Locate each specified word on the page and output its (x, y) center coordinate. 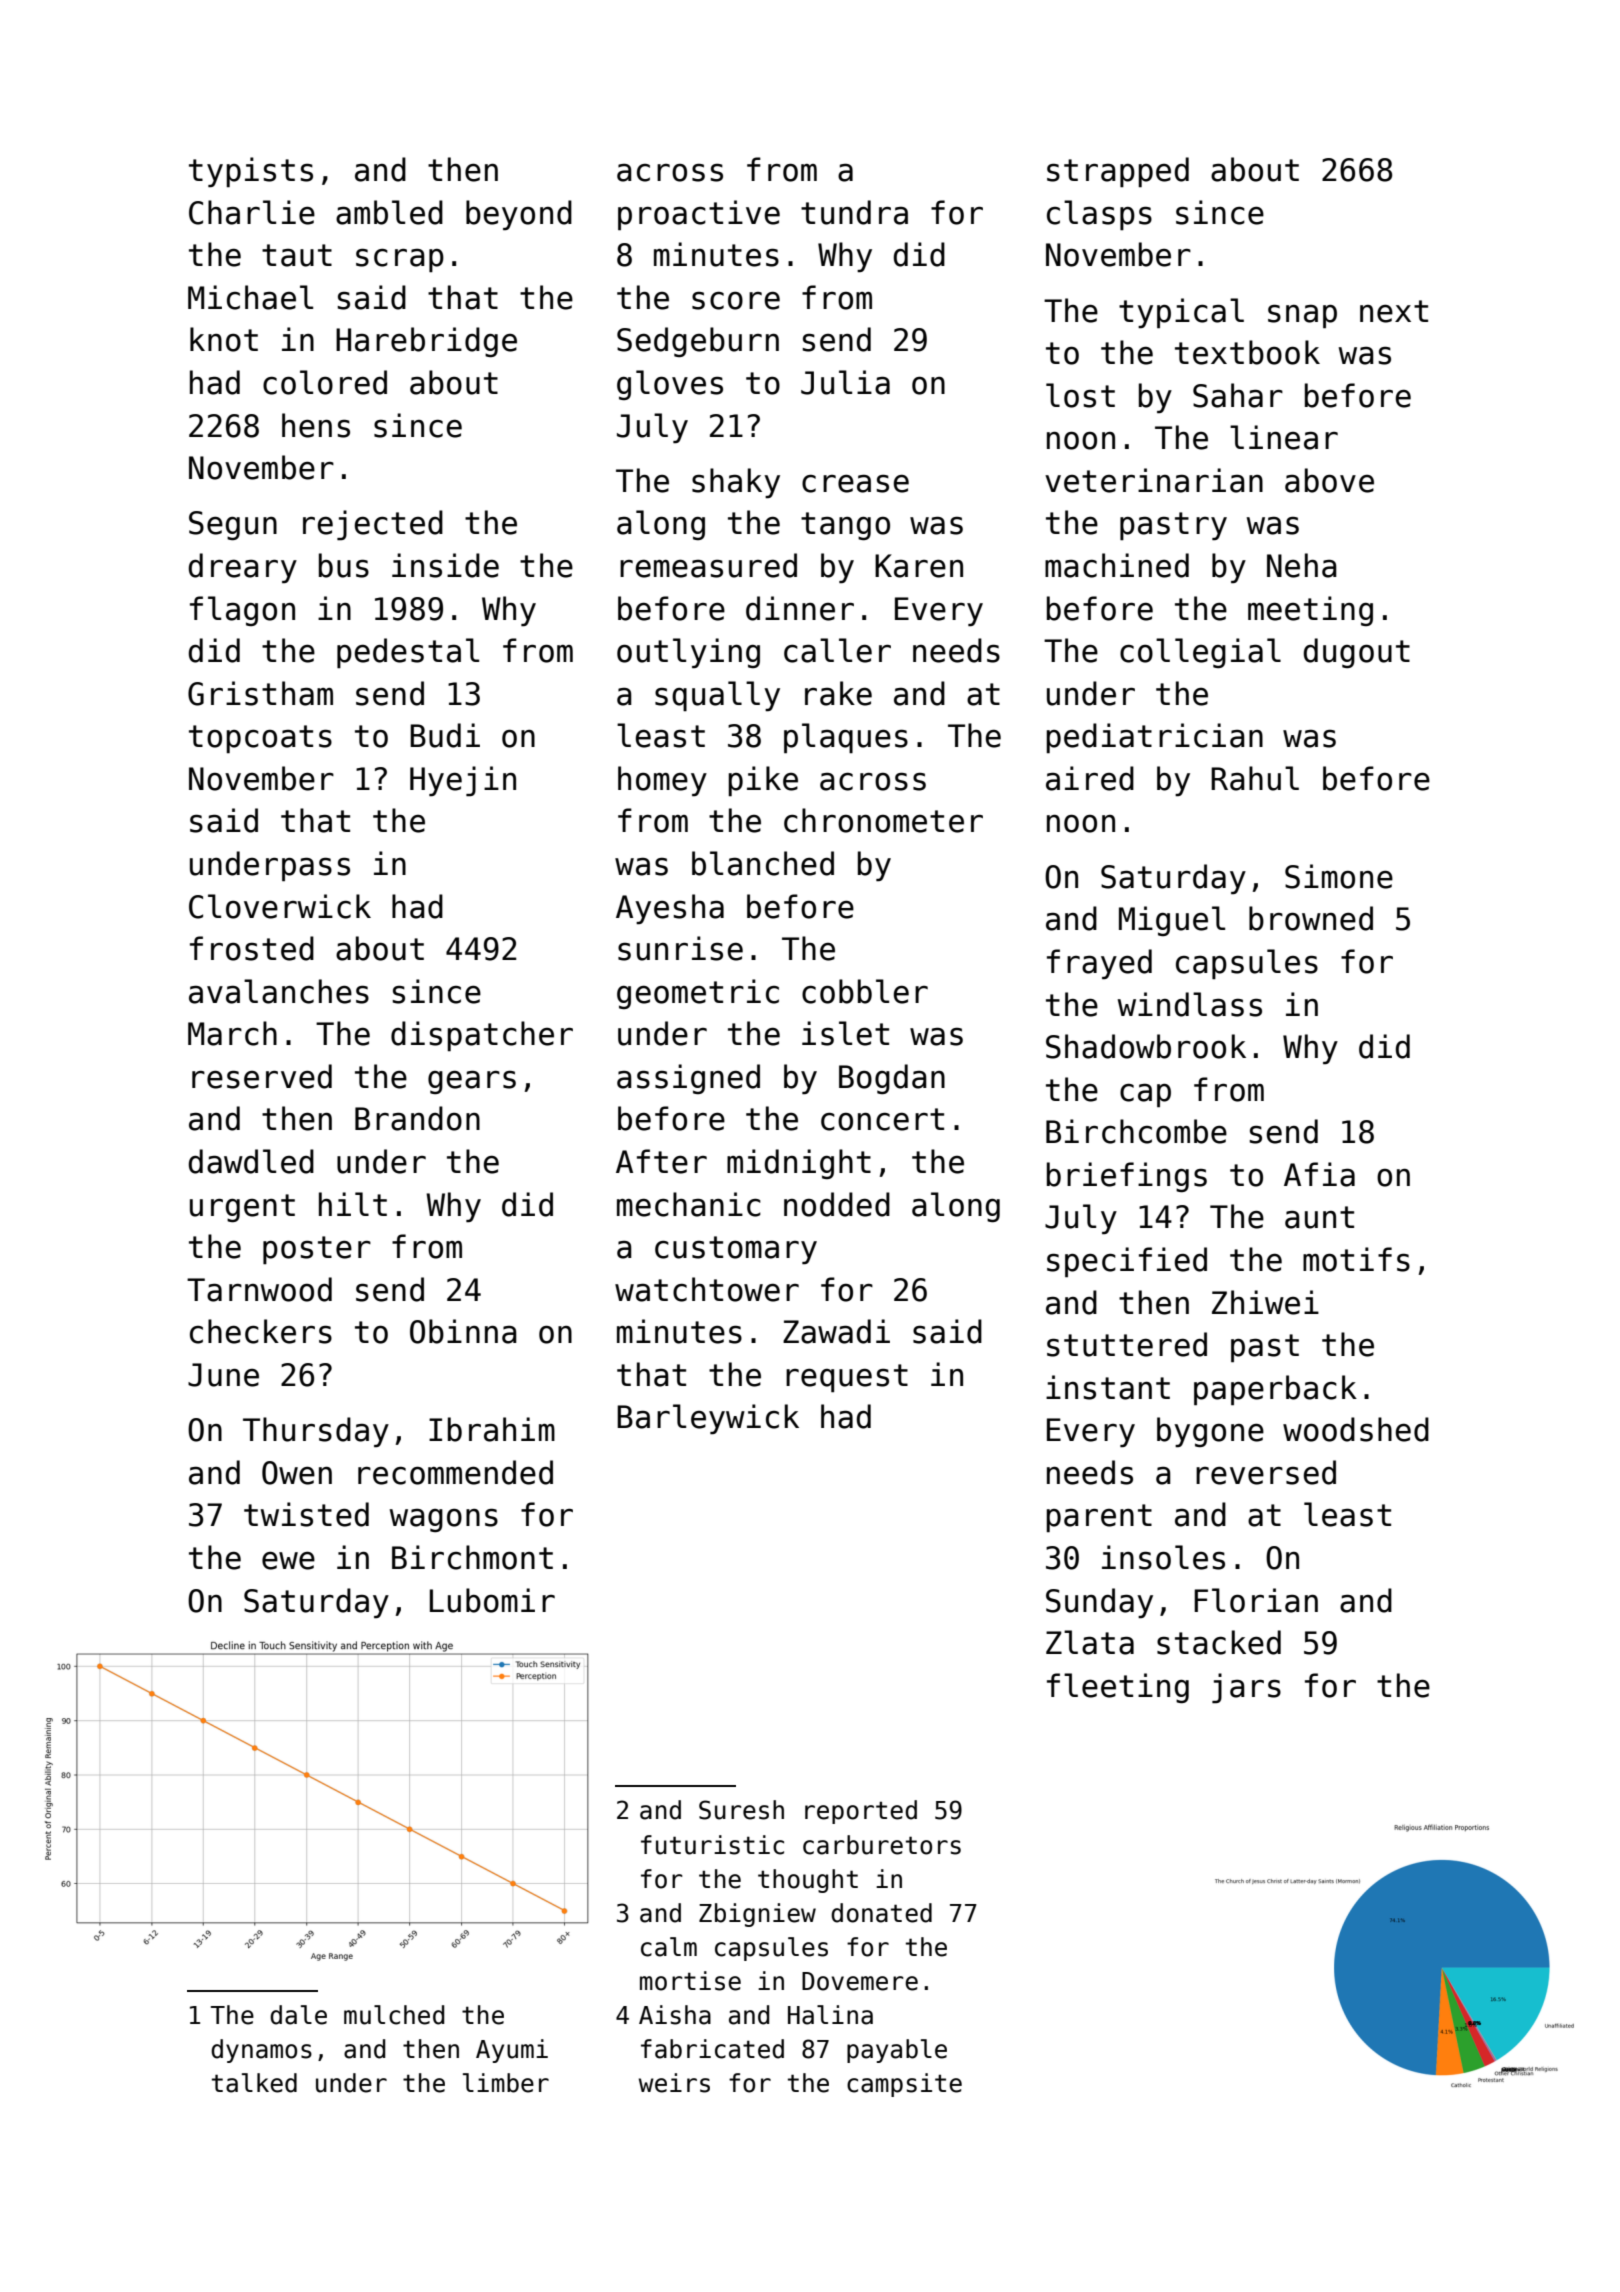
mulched (394, 2015)
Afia (1319, 1174)
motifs (1356, 1259)
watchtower (707, 1289)
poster (317, 1250)
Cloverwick (280, 906)
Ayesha (670, 909)
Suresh (741, 1810)
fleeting (1118, 1688)
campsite (904, 2085)
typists (251, 172)
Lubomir (492, 1600)
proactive (699, 215)
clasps (1099, 215)
